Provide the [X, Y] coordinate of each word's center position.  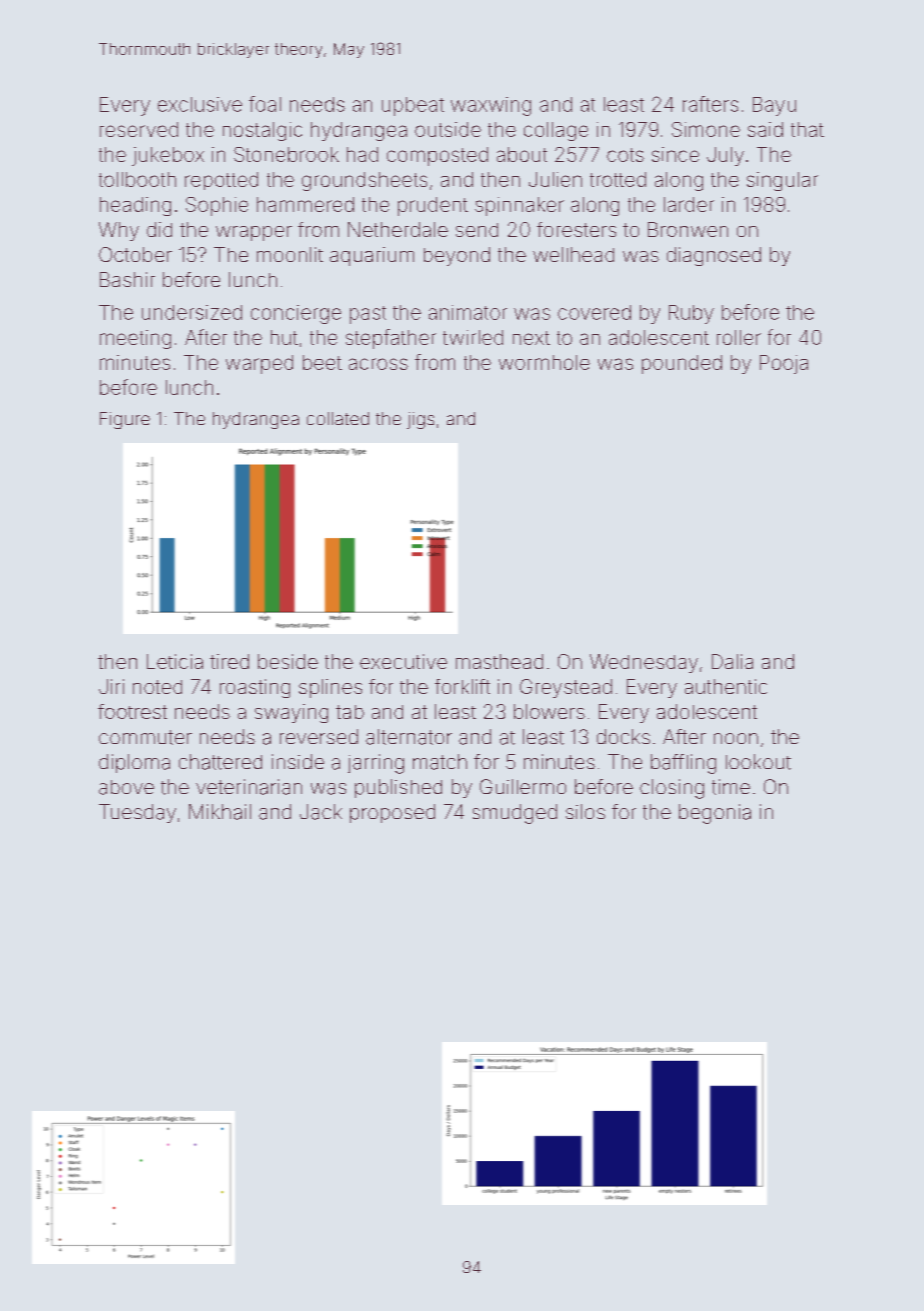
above [126, 787]
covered [594, 312]
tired [229, 661]
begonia [715, 814]
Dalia [732, 661]
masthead [499, 661]
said [765, 129]
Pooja [784, 364]
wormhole [544, 362]
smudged [515, 814]
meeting [135, 339]
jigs [420, 420]
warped [259, 364]
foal [265, 104]
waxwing [491, 106]
